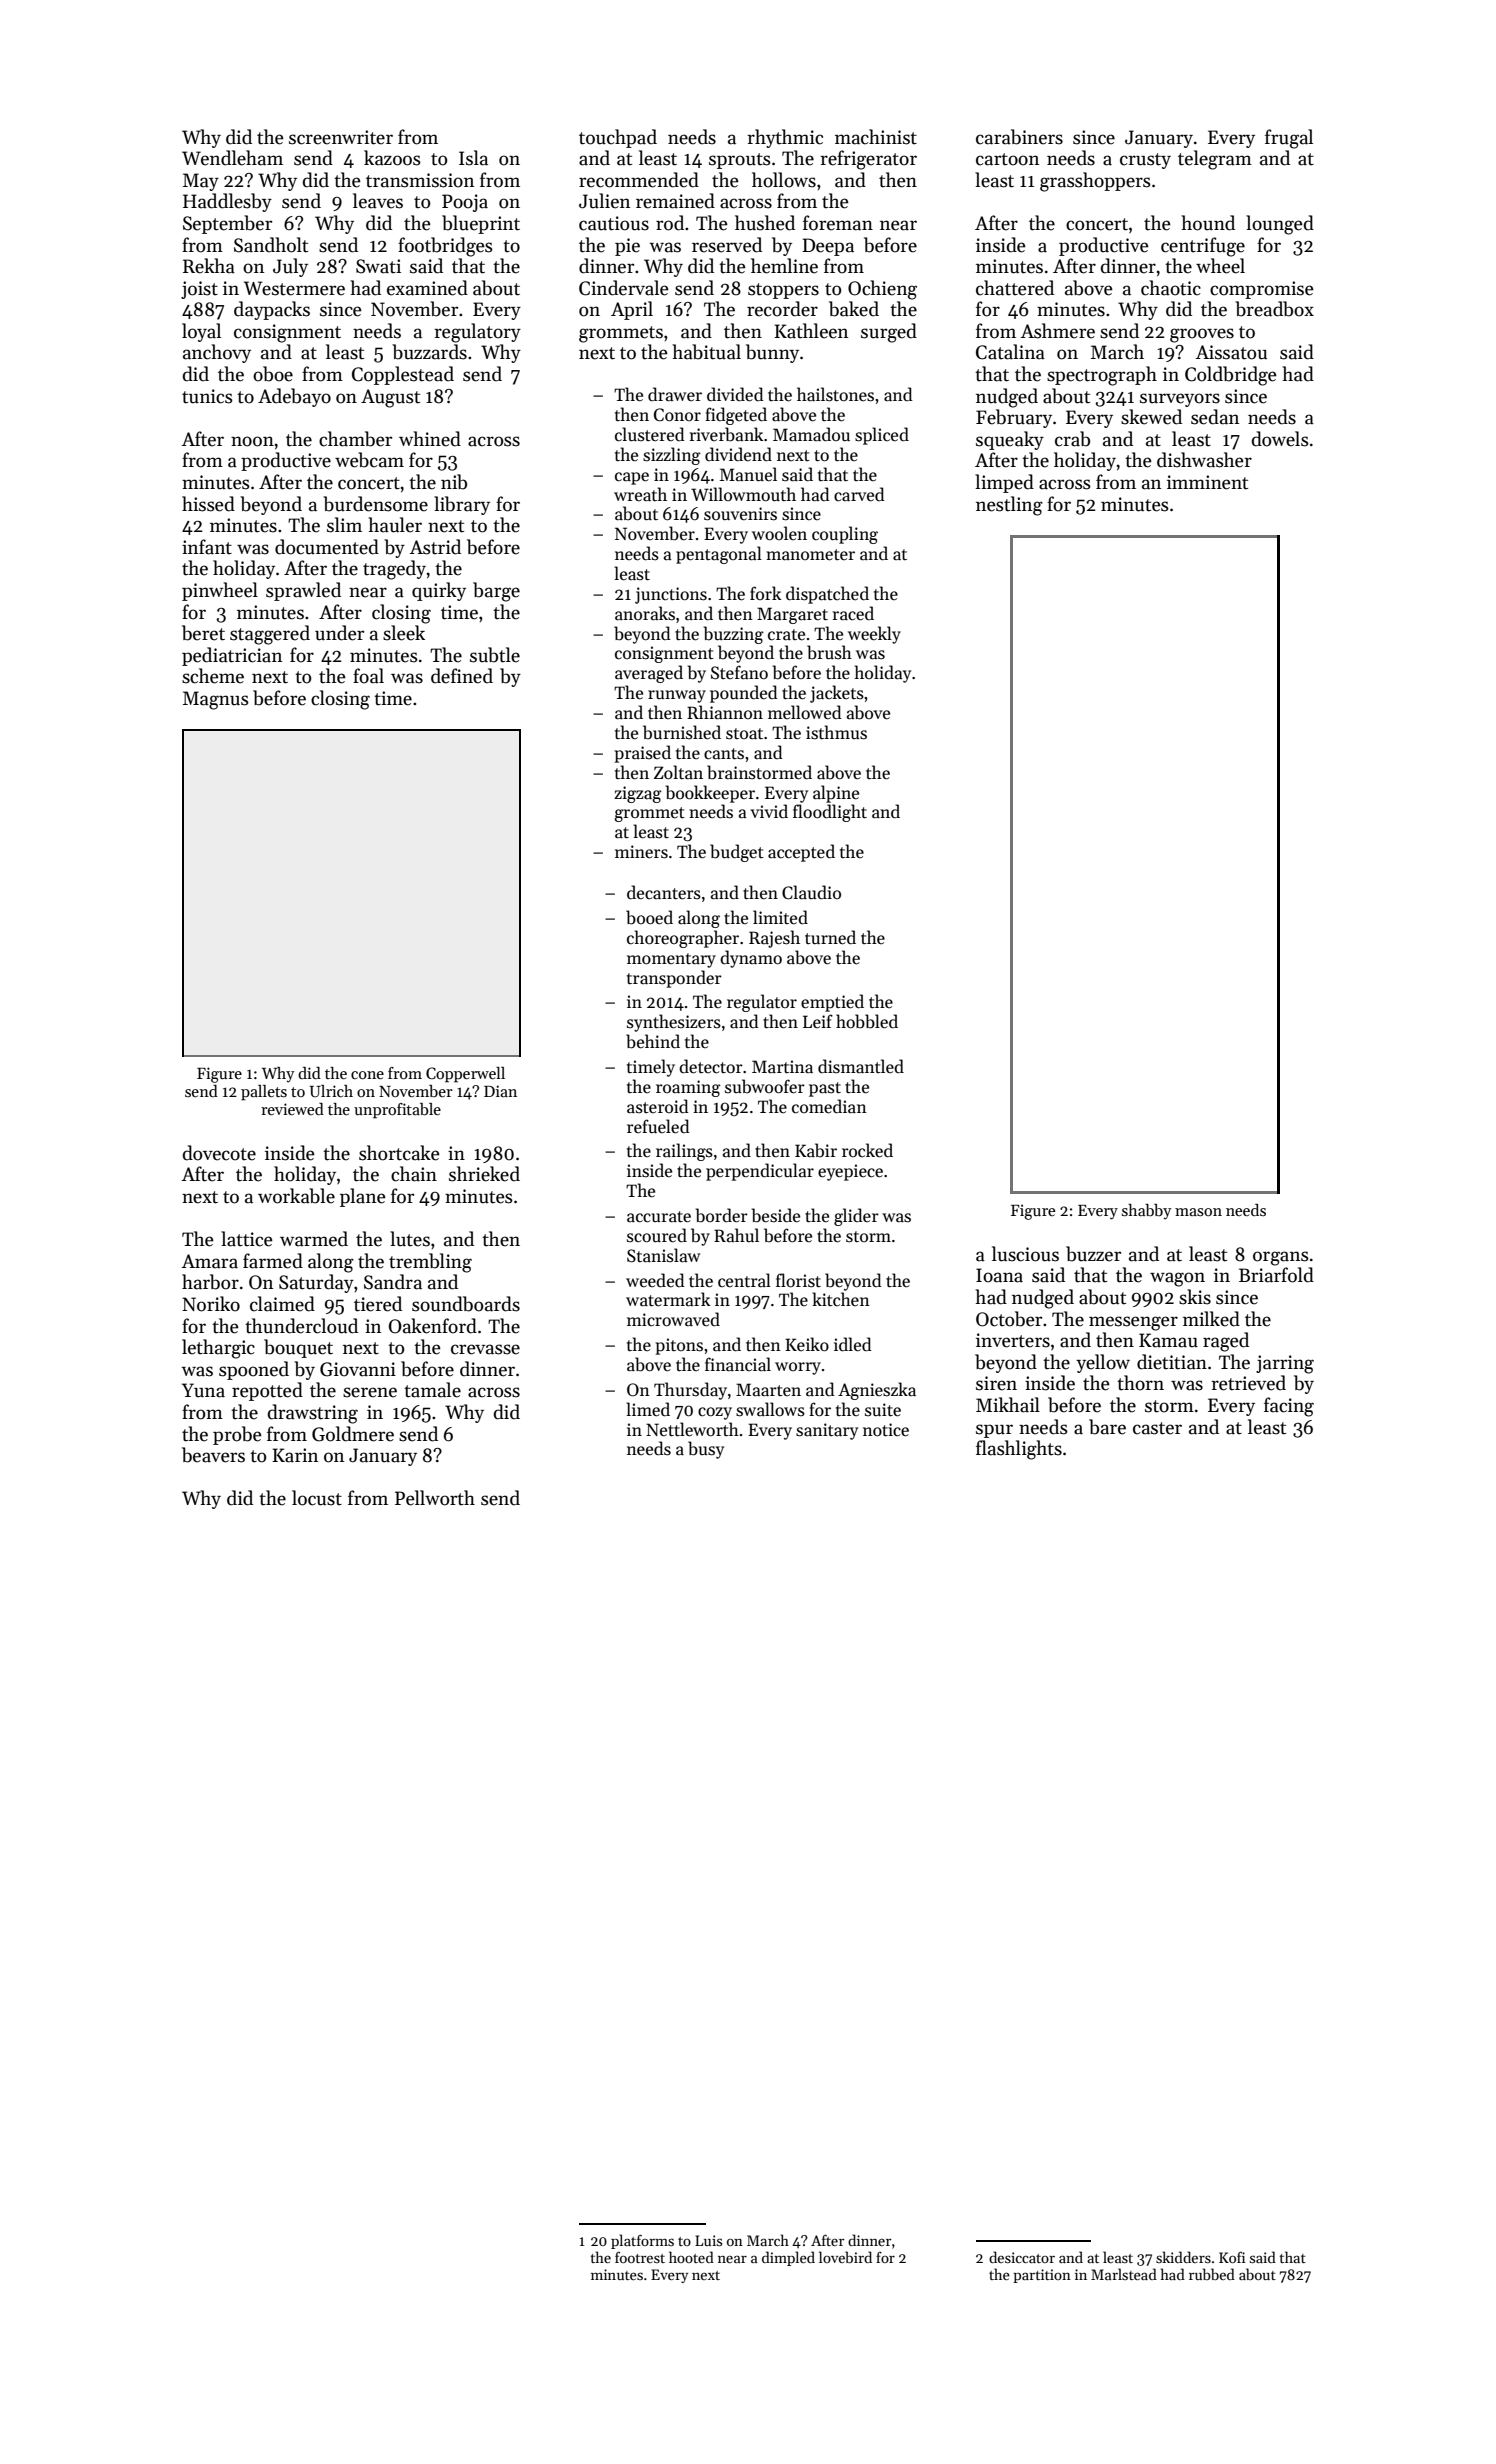 Image resolution: width=1496 pixels, height=2464 pixels. I want to click on Pellworth, so click(435, 1498).
